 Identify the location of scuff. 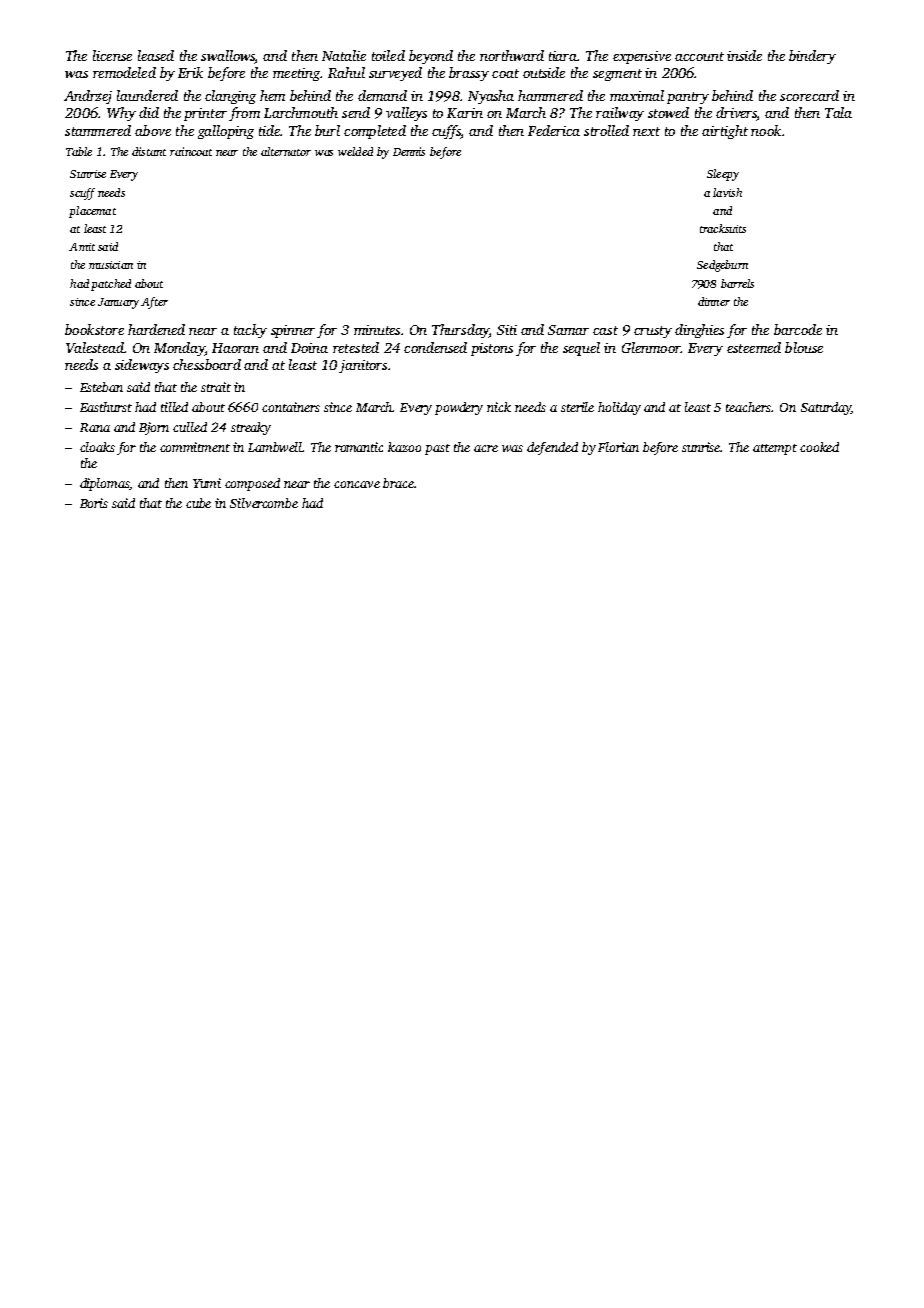
(82, 194).
